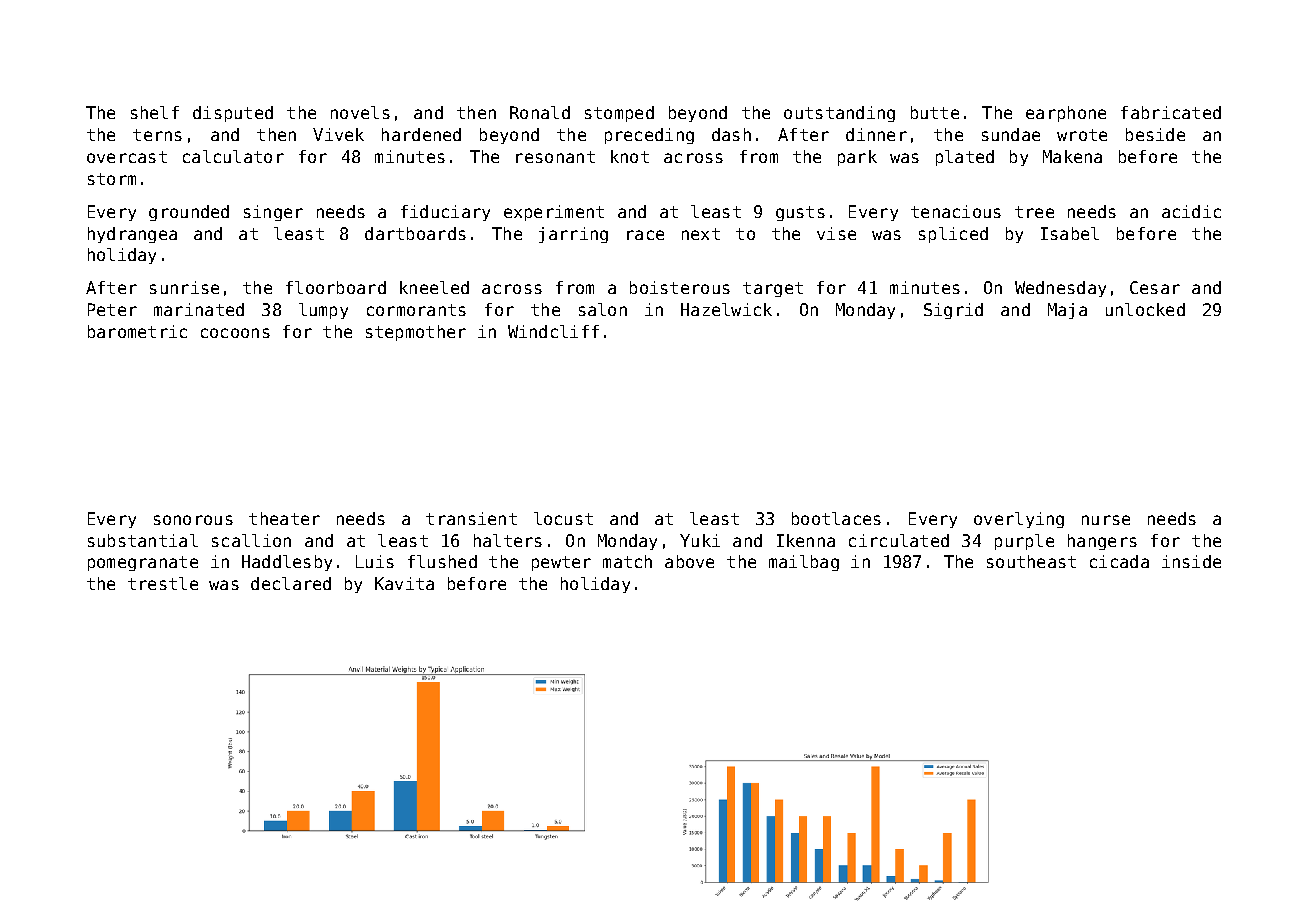  What do you see at coordinates (1171, 112) in the image?
I see `fabricated` at bounding box center [1171, 112].
